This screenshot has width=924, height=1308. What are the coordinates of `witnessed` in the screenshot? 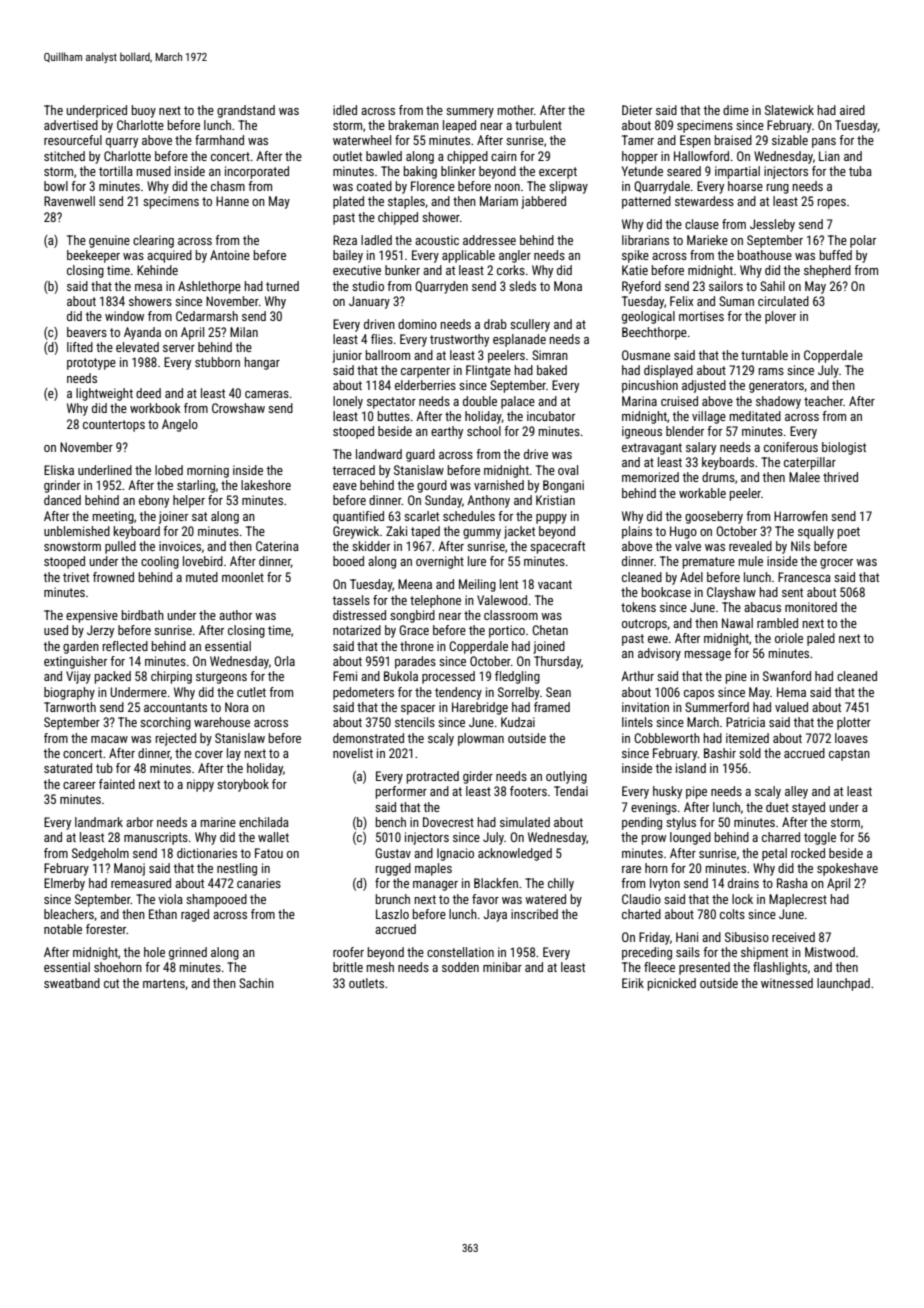 It's located at (787, 983).
